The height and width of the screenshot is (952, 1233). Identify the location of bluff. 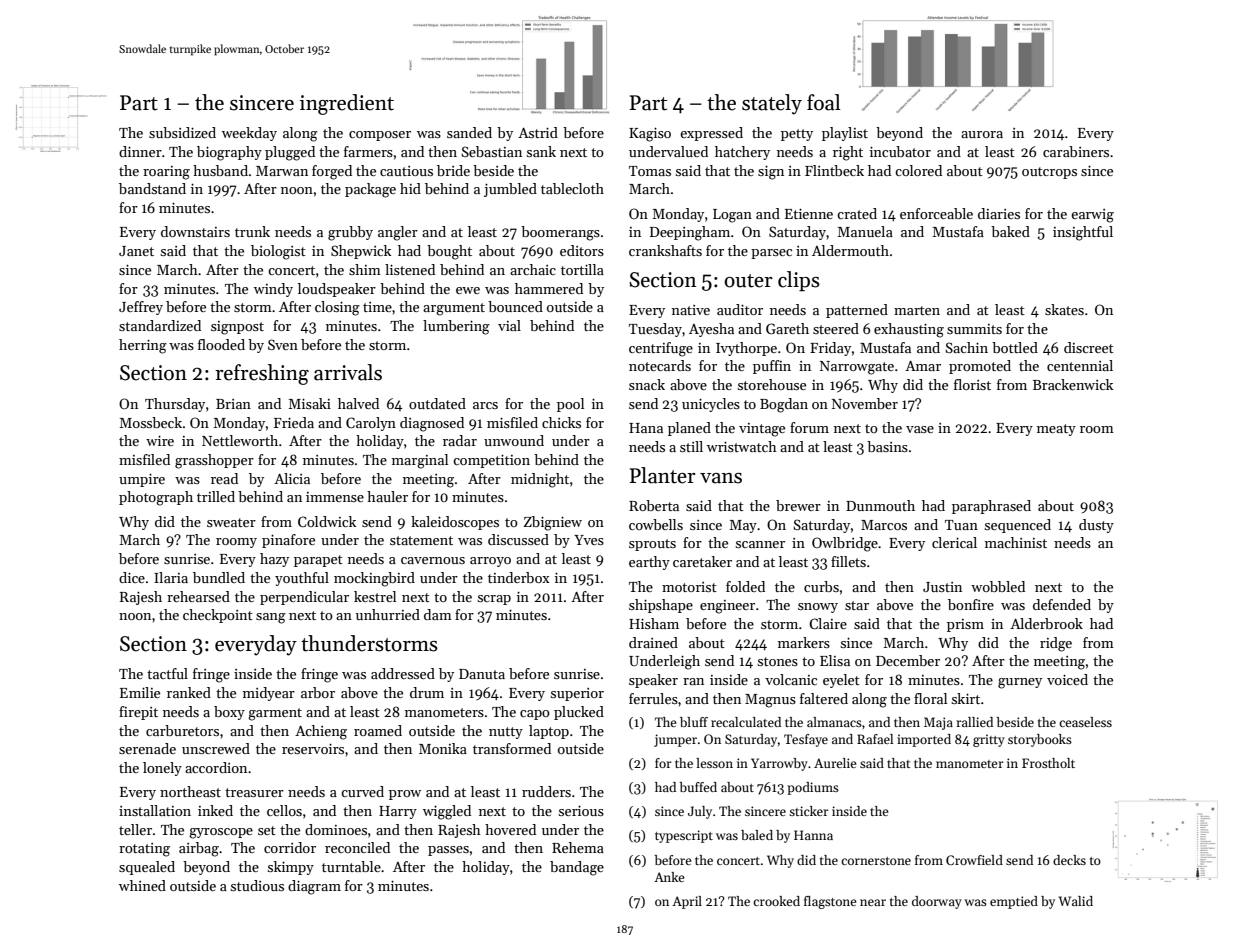
(694, 722).
